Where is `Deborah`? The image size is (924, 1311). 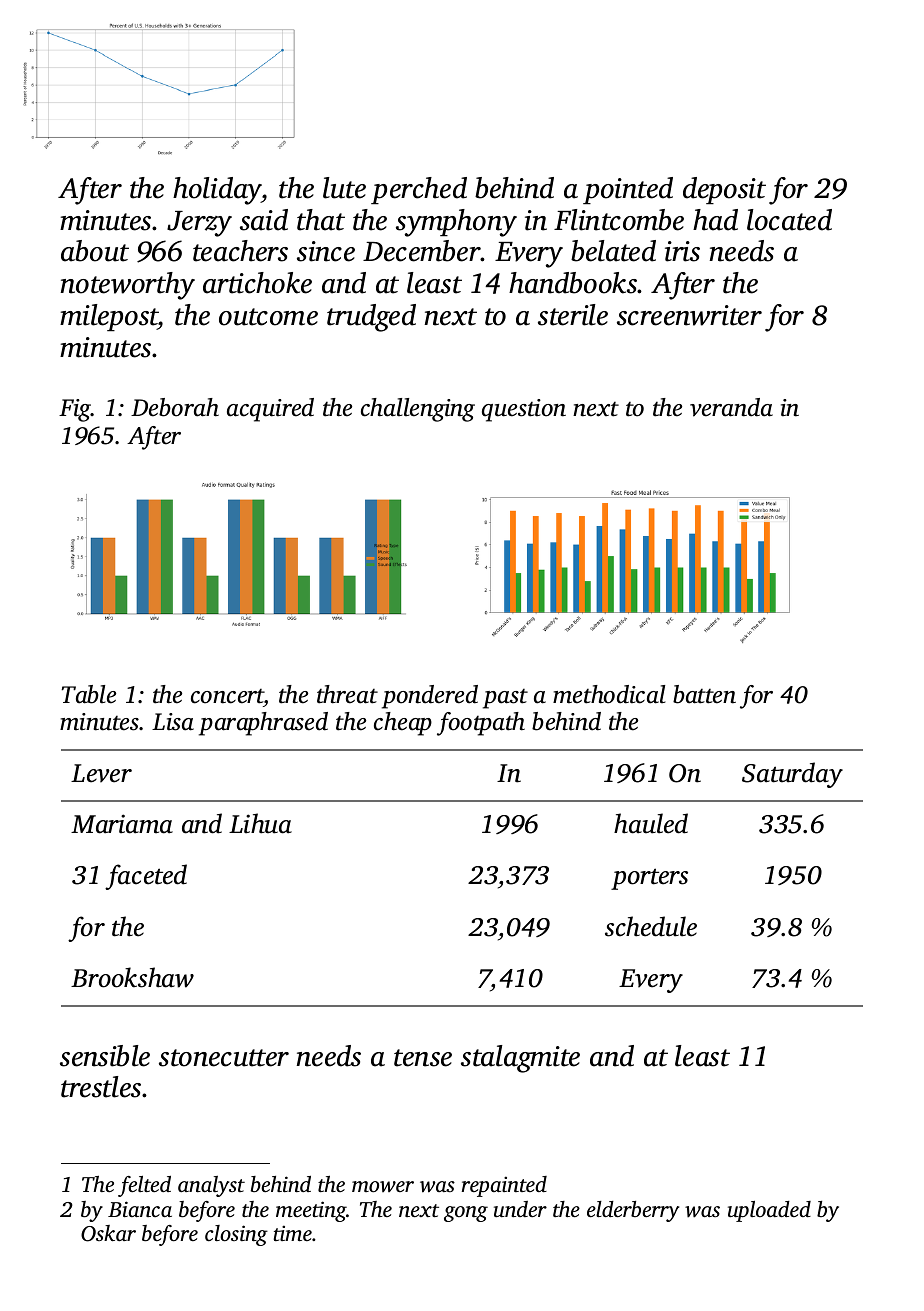 Deborah is located at coordinates (175, 407).
